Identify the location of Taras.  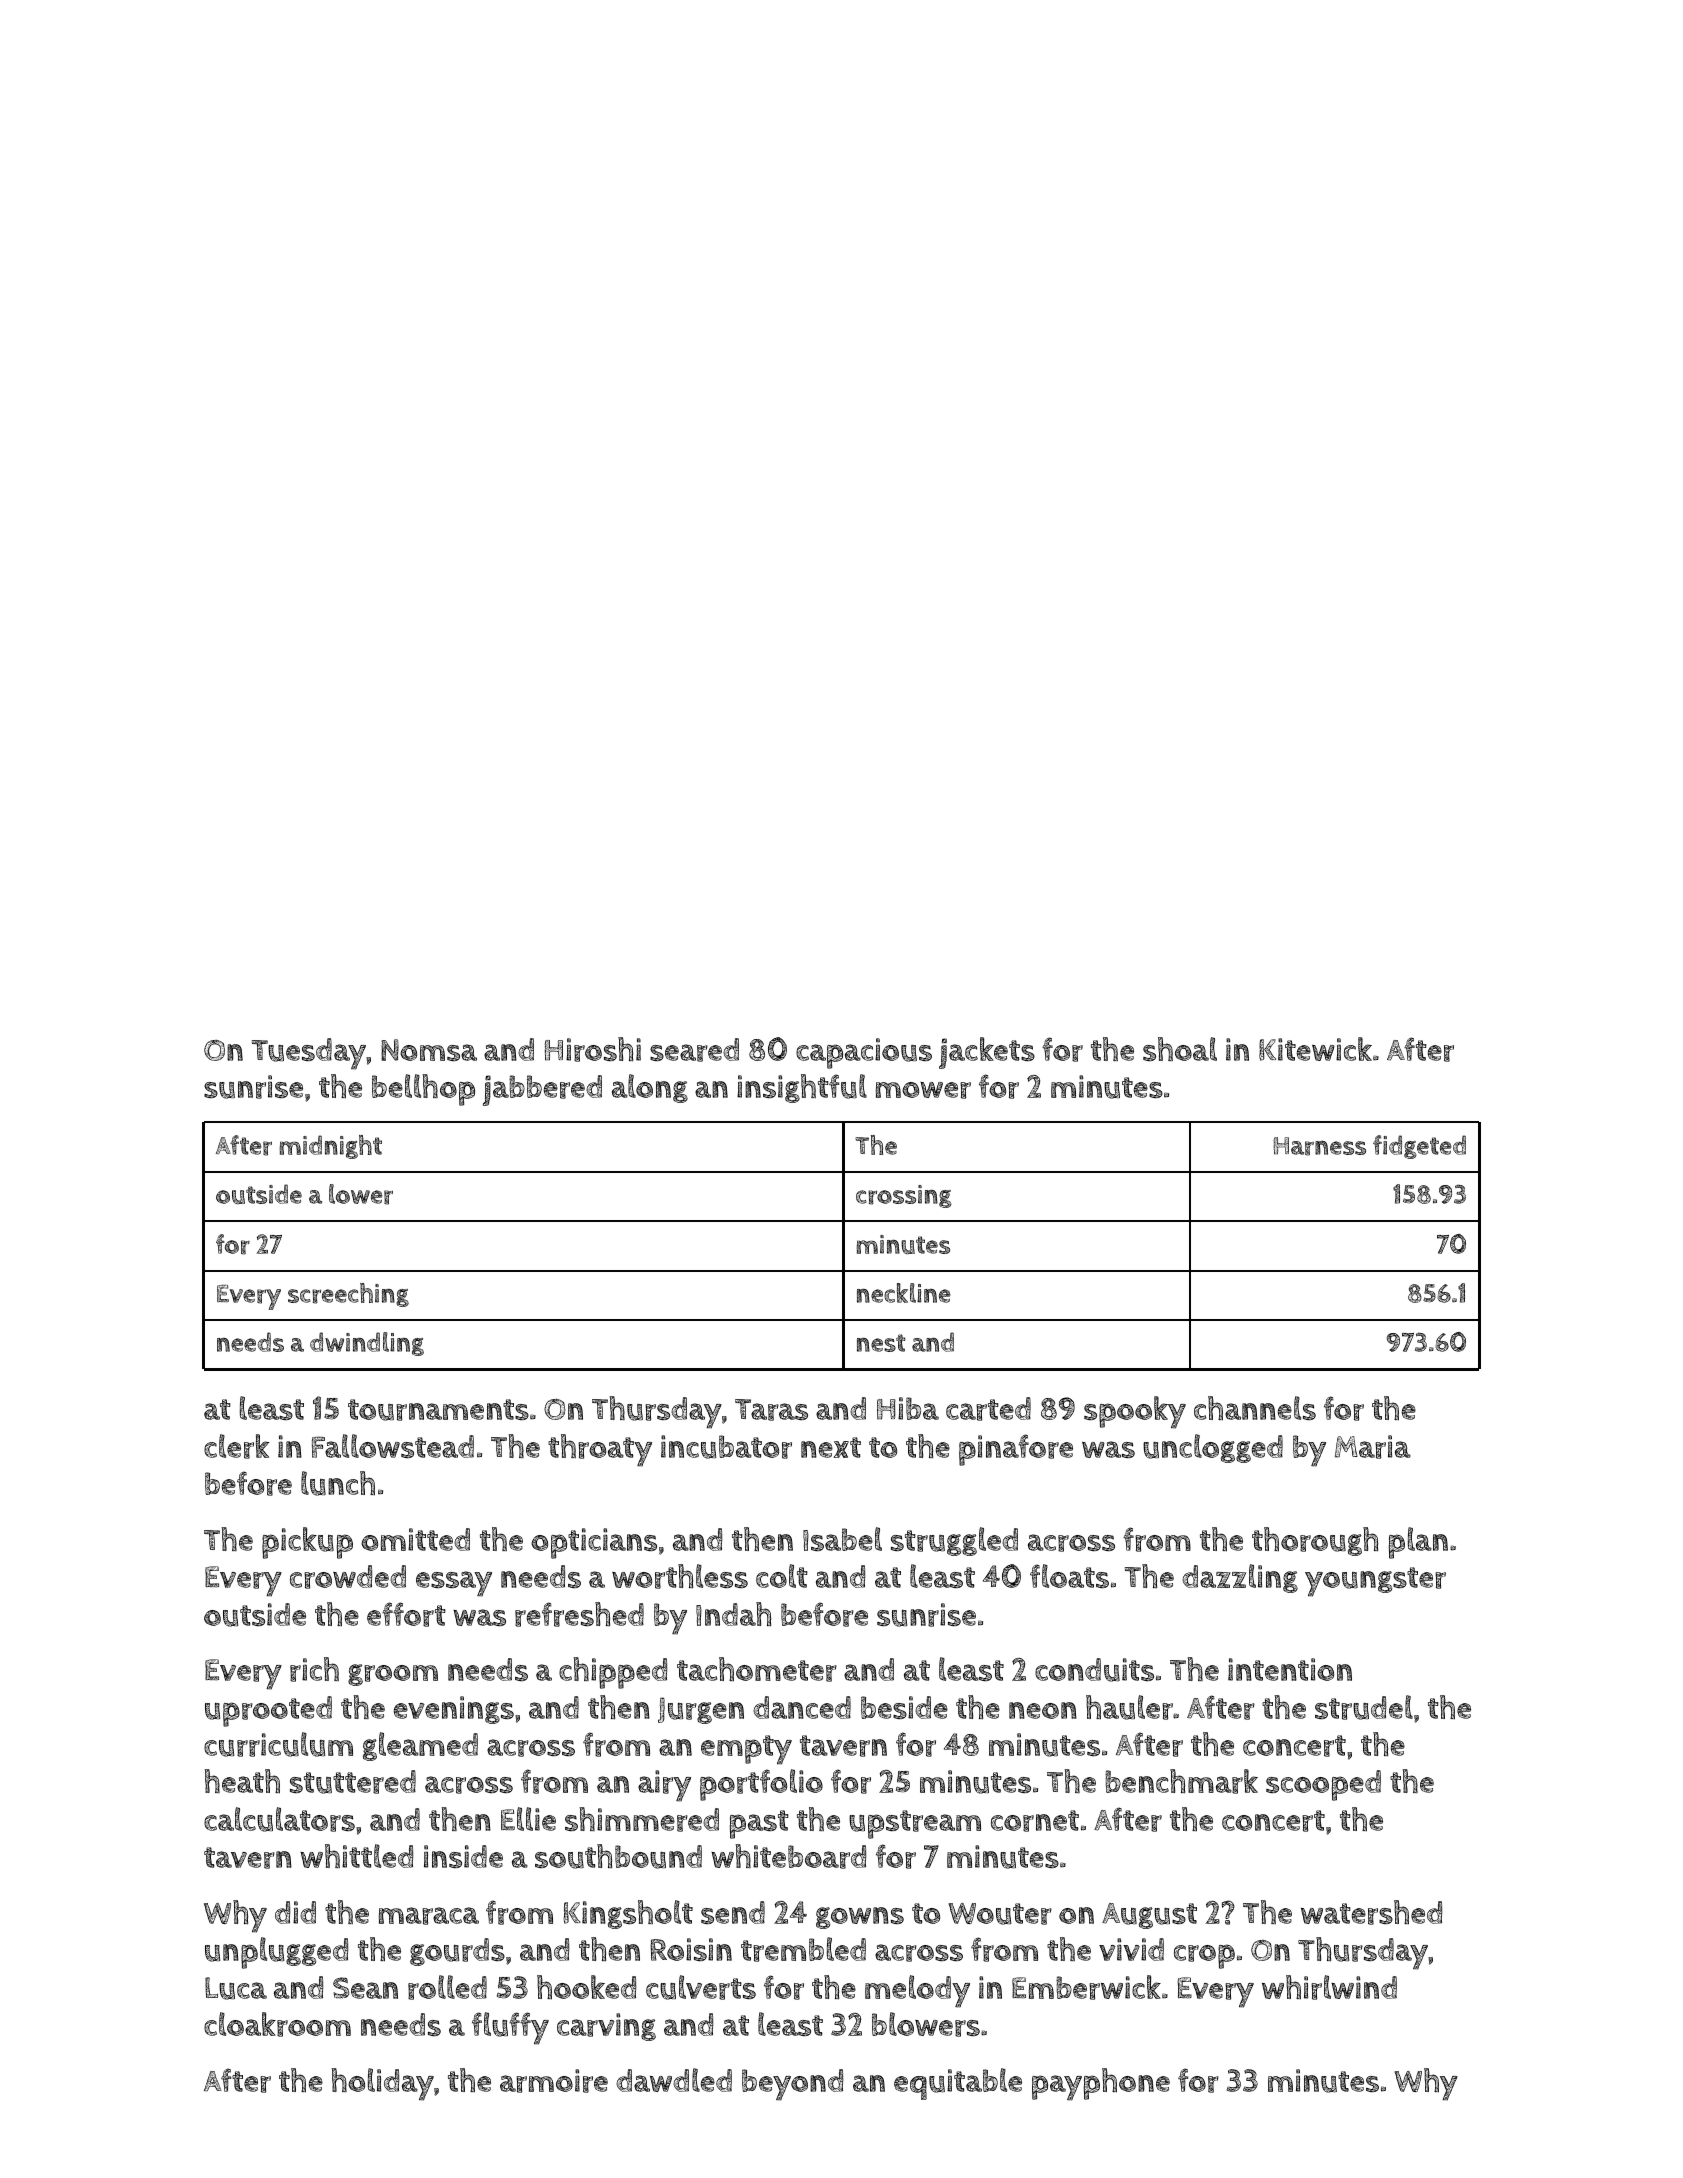
(771, 1410).
